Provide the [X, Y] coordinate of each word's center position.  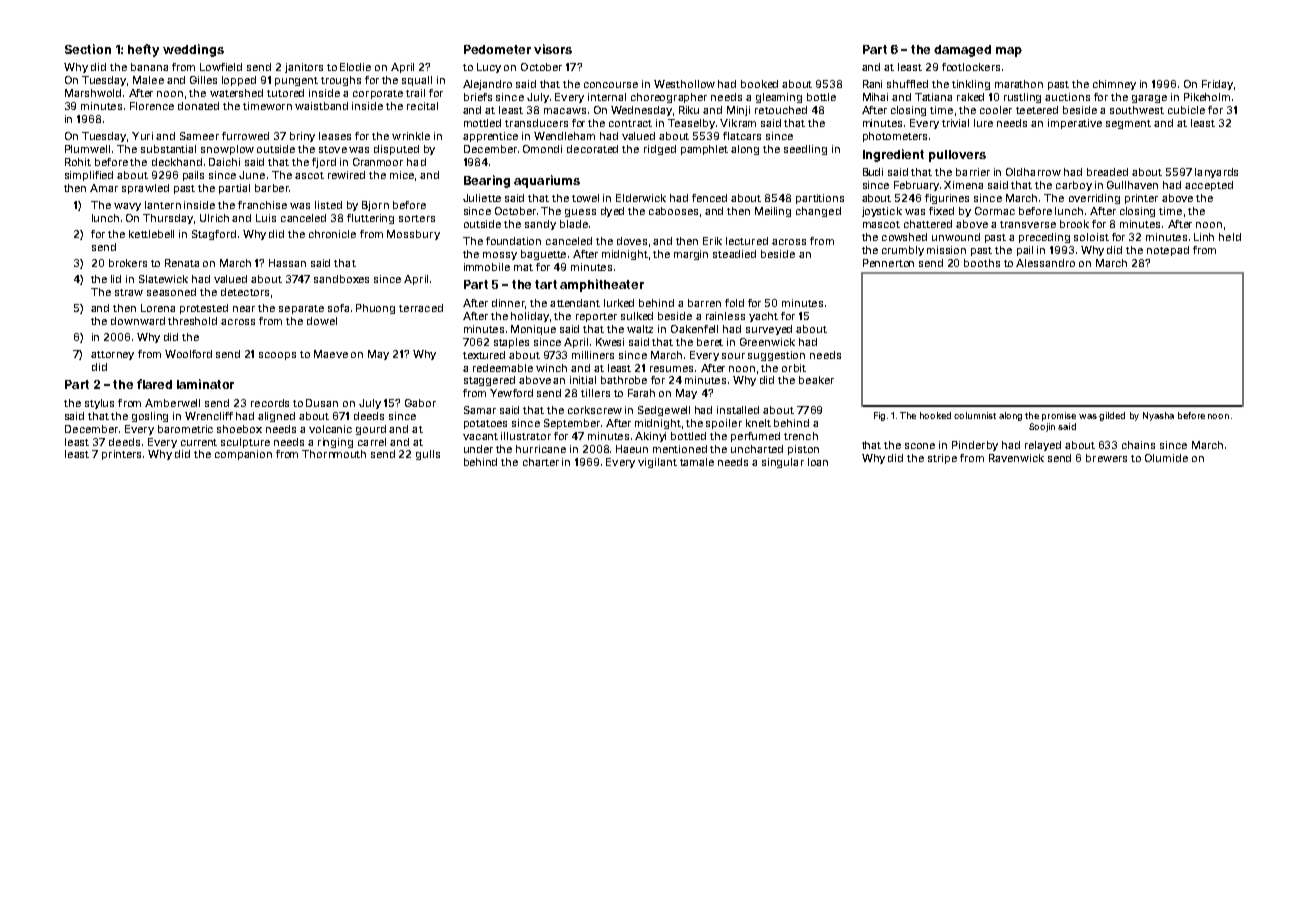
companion [243, 455]
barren [704, 303]
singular [783, 463]
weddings [193, 50]
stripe [942, 459]
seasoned [171, 292]
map [1009, 52]
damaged [962, 51]
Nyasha [1158, 416]
